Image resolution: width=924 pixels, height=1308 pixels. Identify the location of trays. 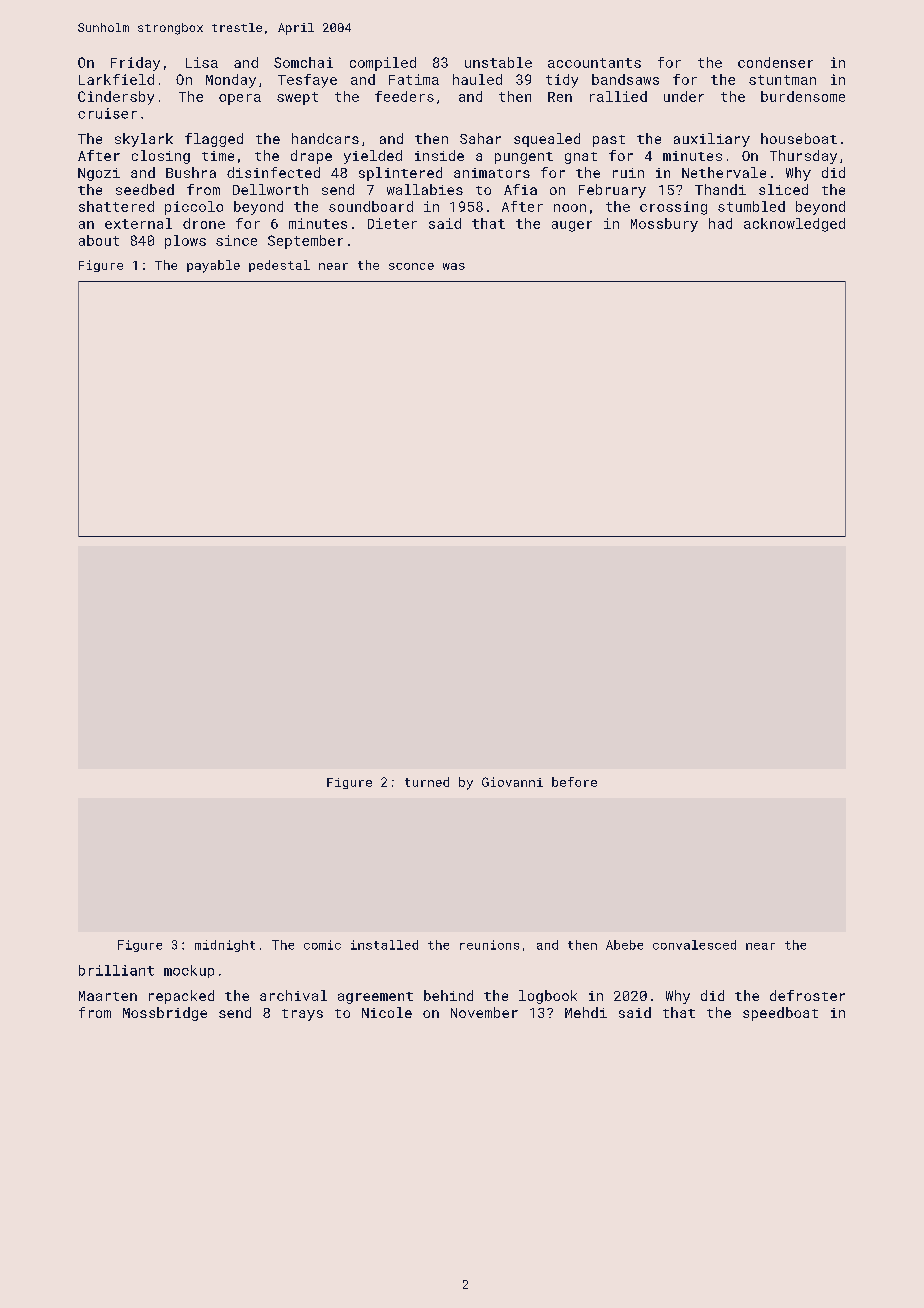
(302, 1015).
